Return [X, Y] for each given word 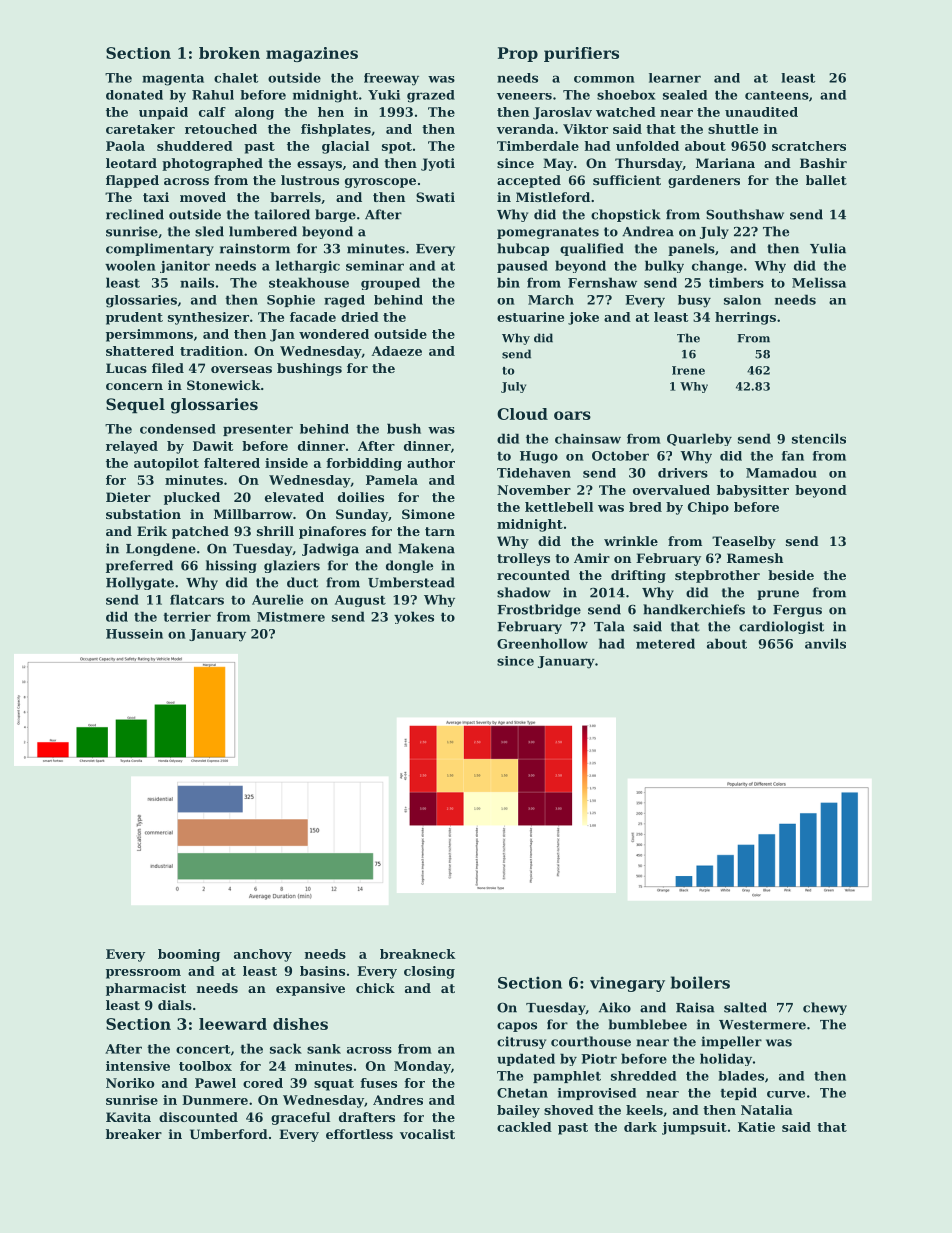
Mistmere [291, 617]
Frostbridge [539, 610]
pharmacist [146, 989]
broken [229, 53]
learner [675, 78]
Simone [428, 514]
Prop [518, 54]
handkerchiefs [694, 609]
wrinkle [631, 541]
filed [168, 368]
